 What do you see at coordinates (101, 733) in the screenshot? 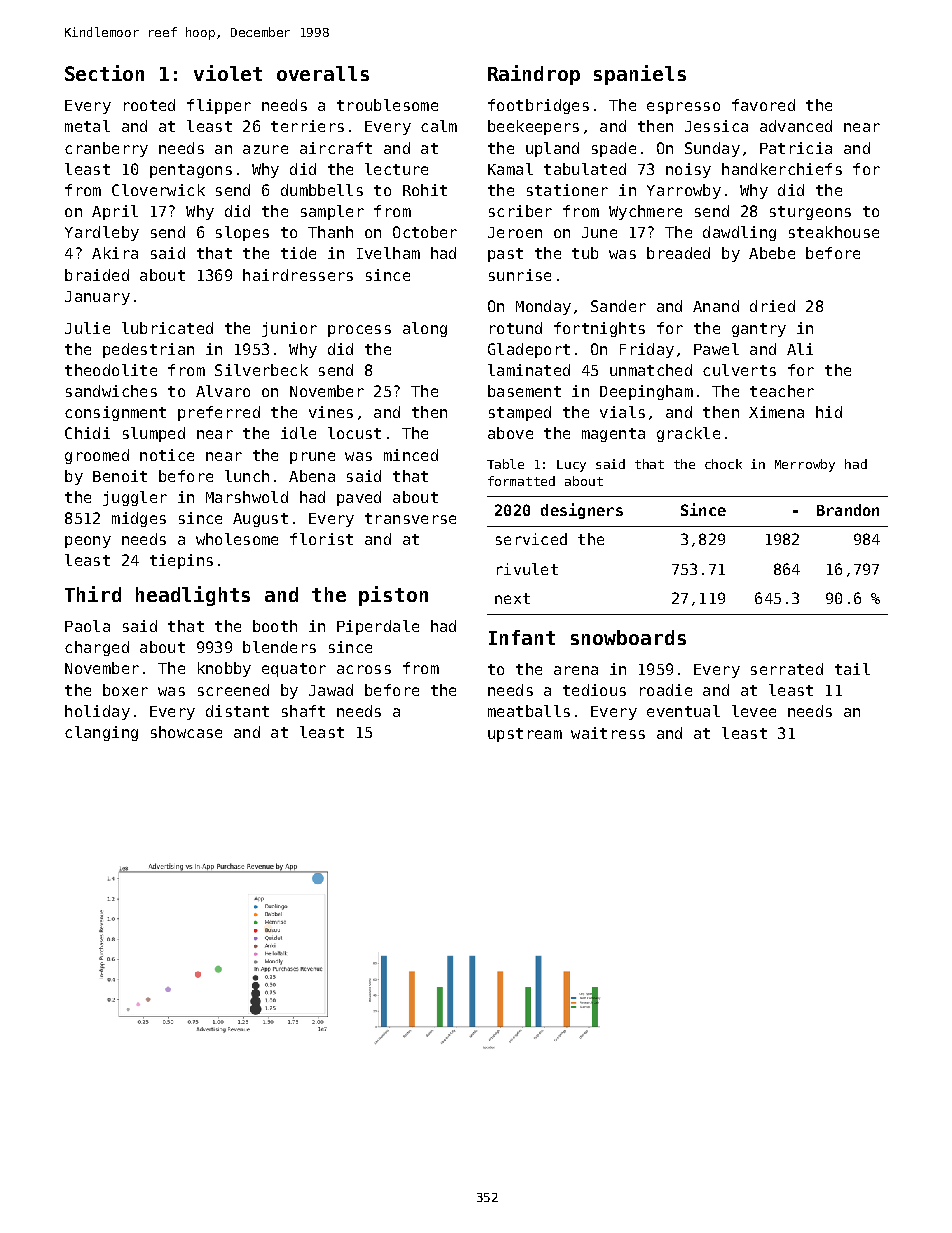
I see `clanging` at bounding box center [101, 733].
